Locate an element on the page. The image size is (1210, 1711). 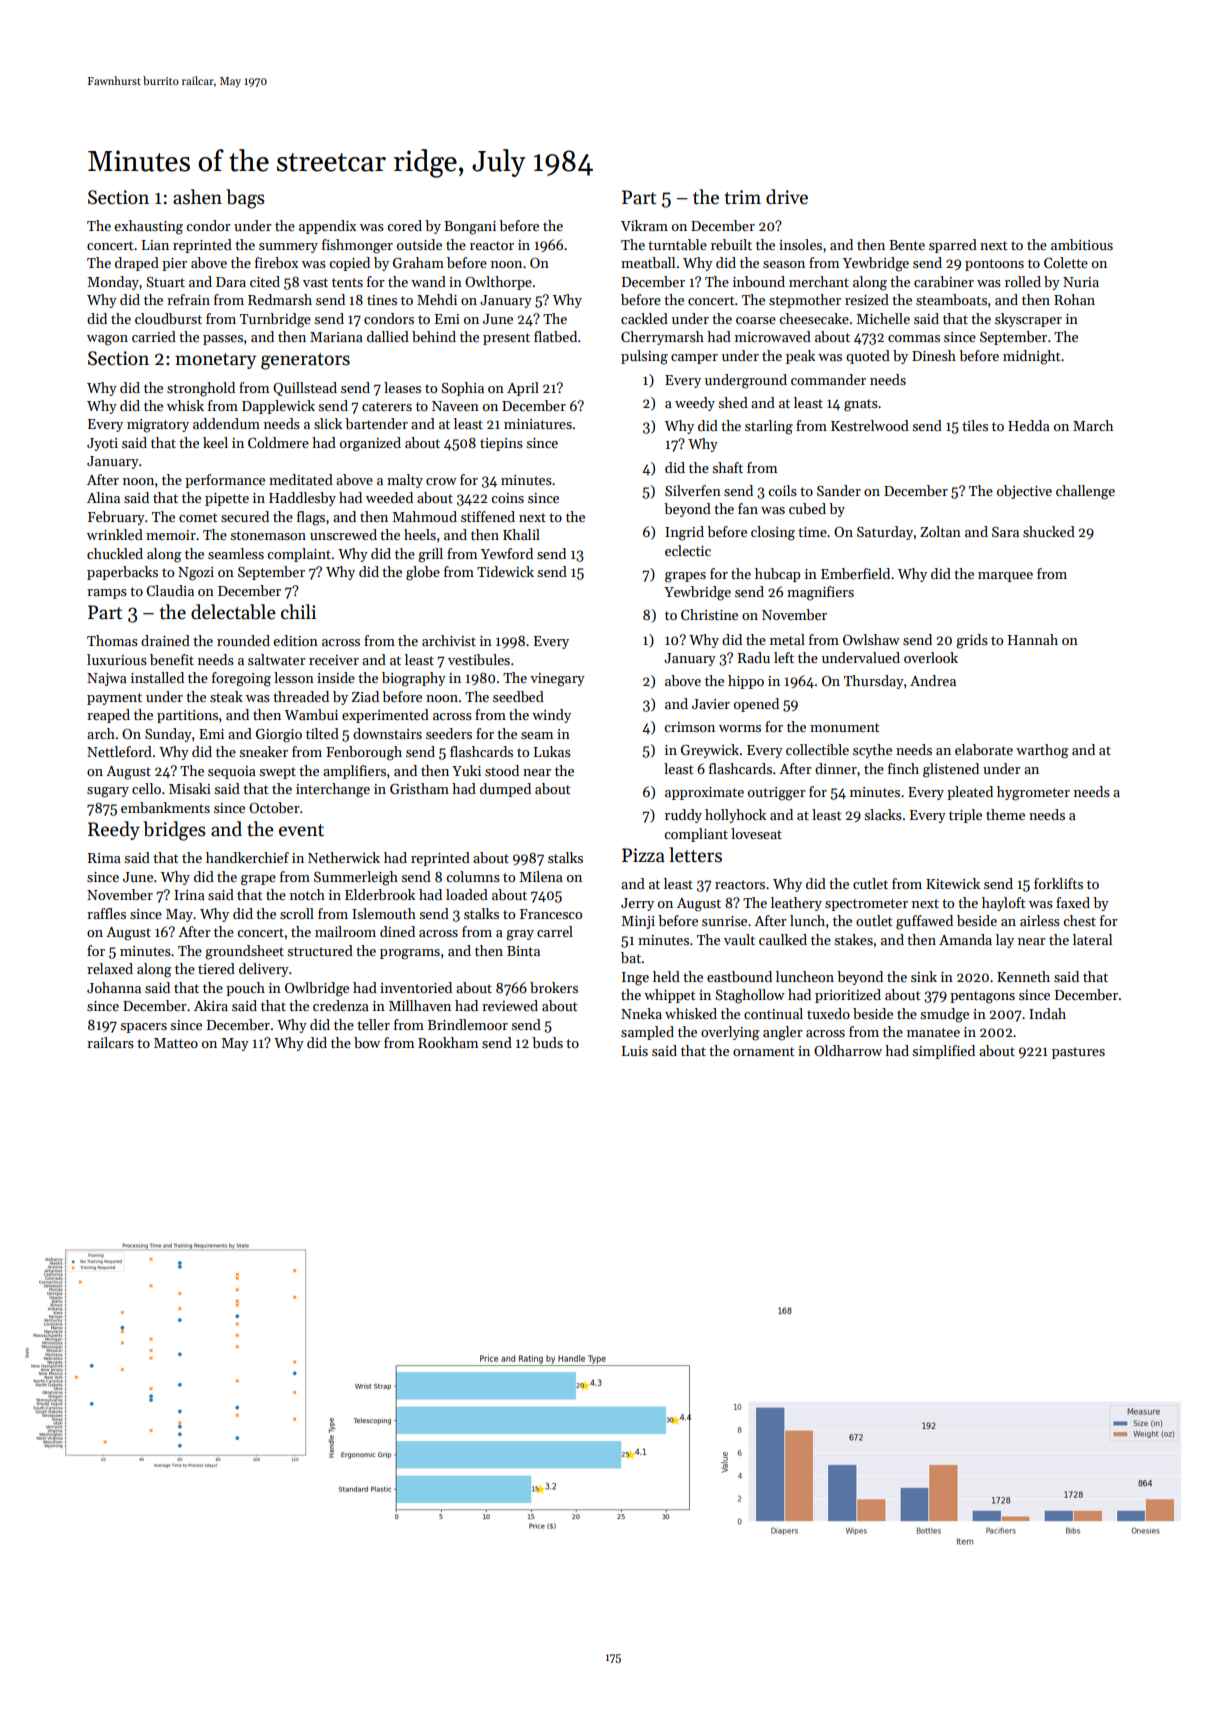
flatbed is located at coordinates (555, 336).
